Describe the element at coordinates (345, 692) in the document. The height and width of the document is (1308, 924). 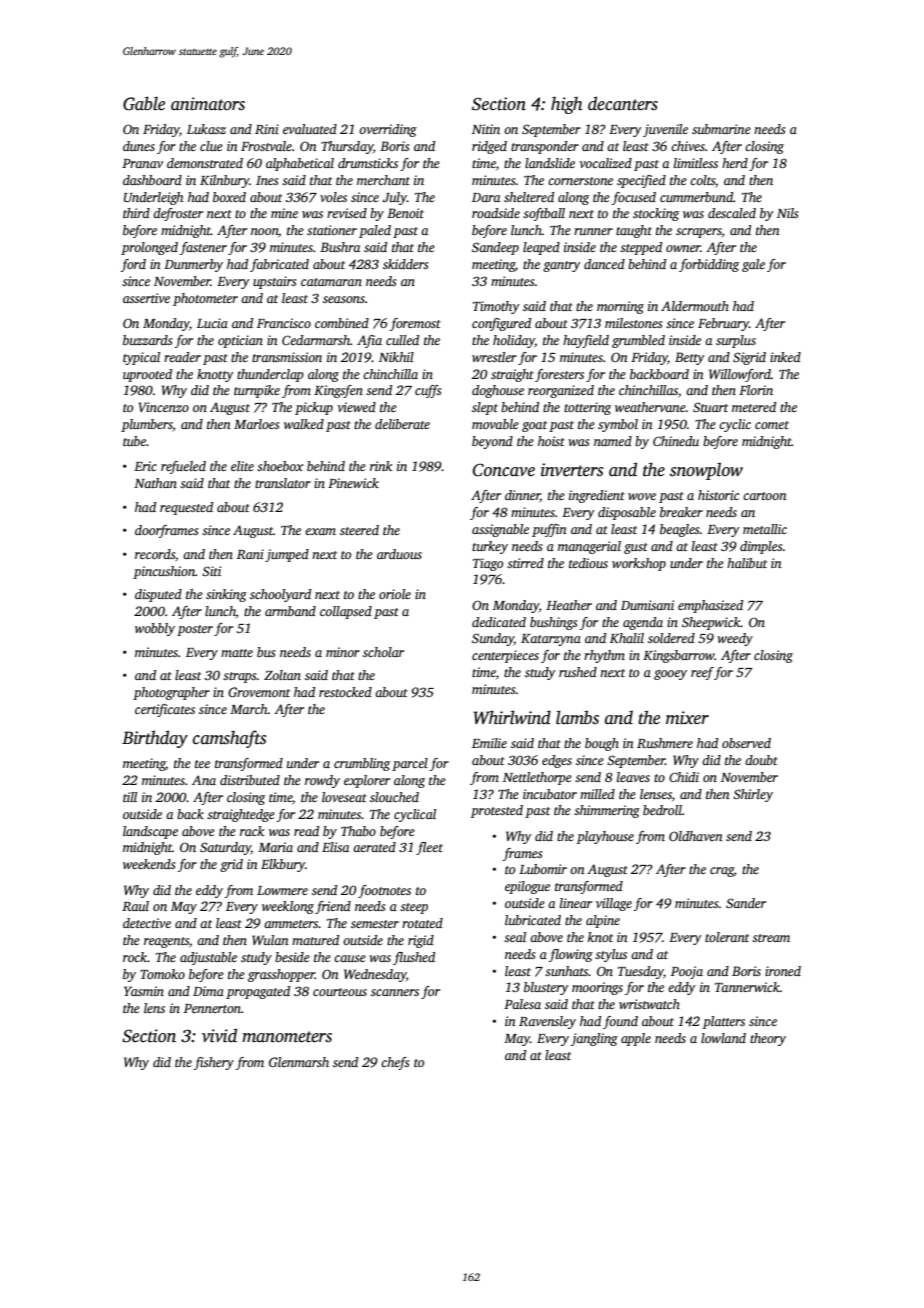
I see `restocked` at that location.
